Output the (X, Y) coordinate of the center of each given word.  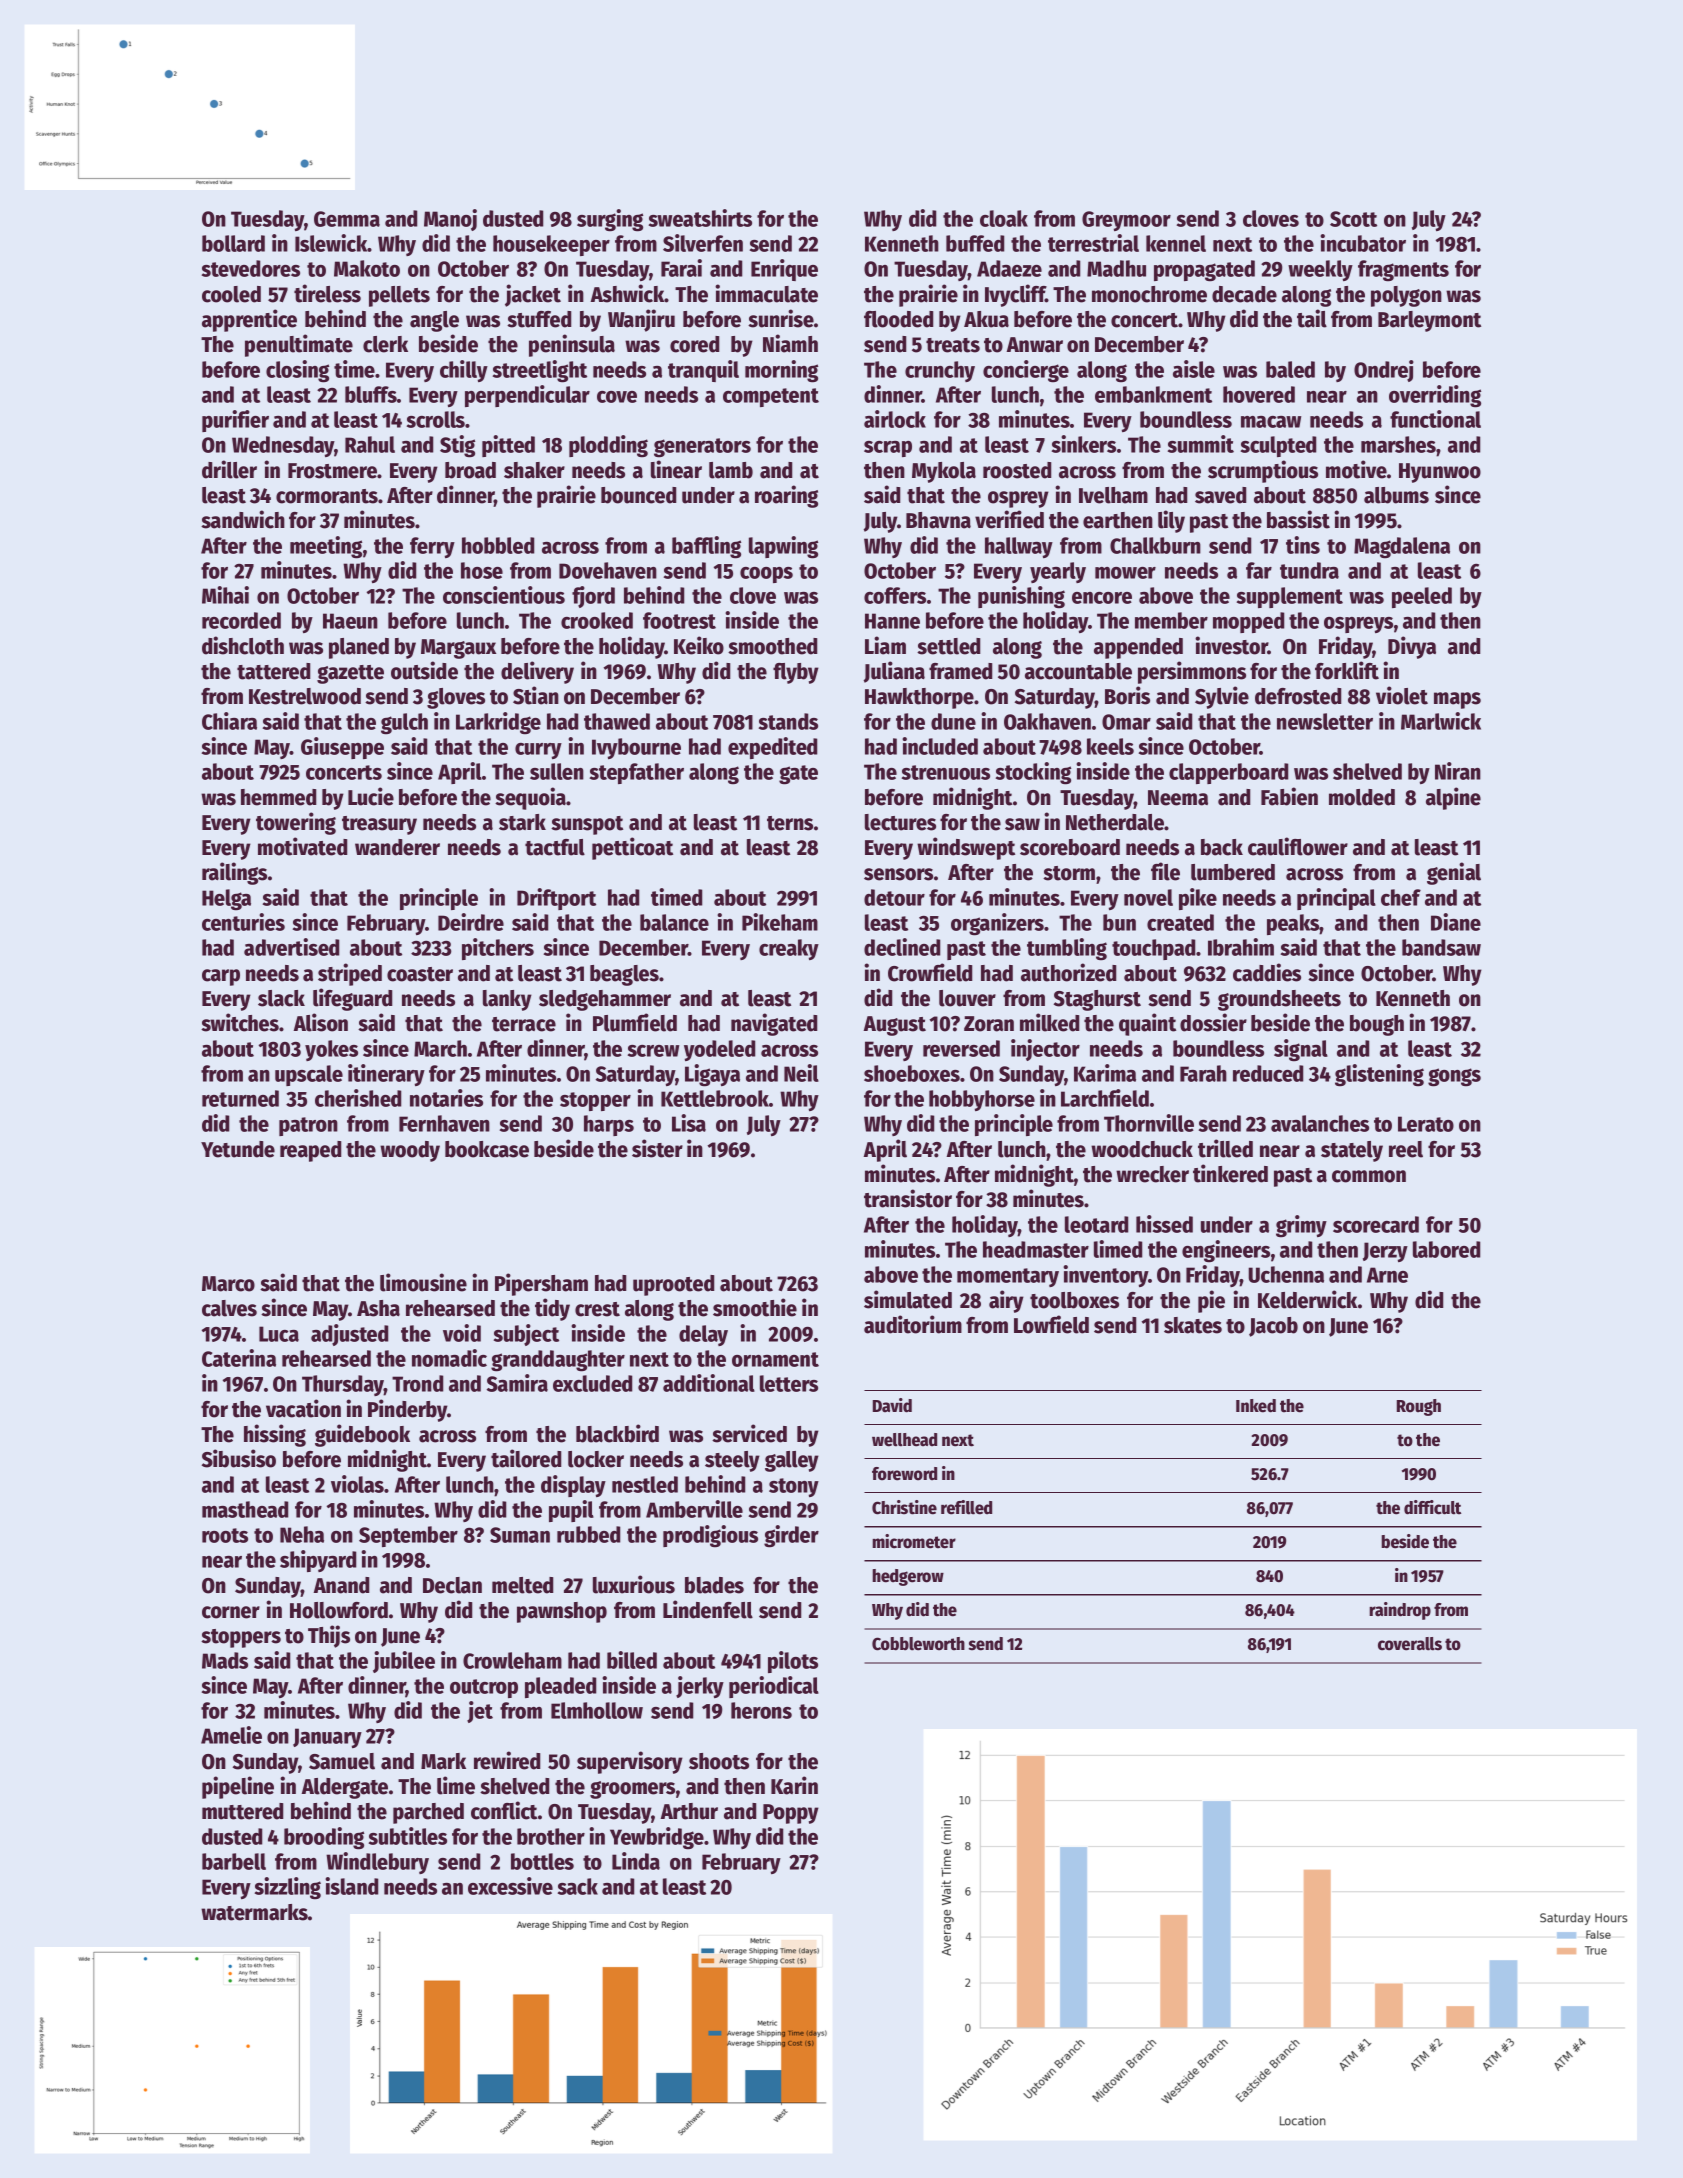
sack (578, 1886)
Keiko (699, 645)
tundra (1309, 570)
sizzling (288, 1888)
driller (229, 469)
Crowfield (930, 972)
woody (410, 1151)
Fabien (1289, 796)
